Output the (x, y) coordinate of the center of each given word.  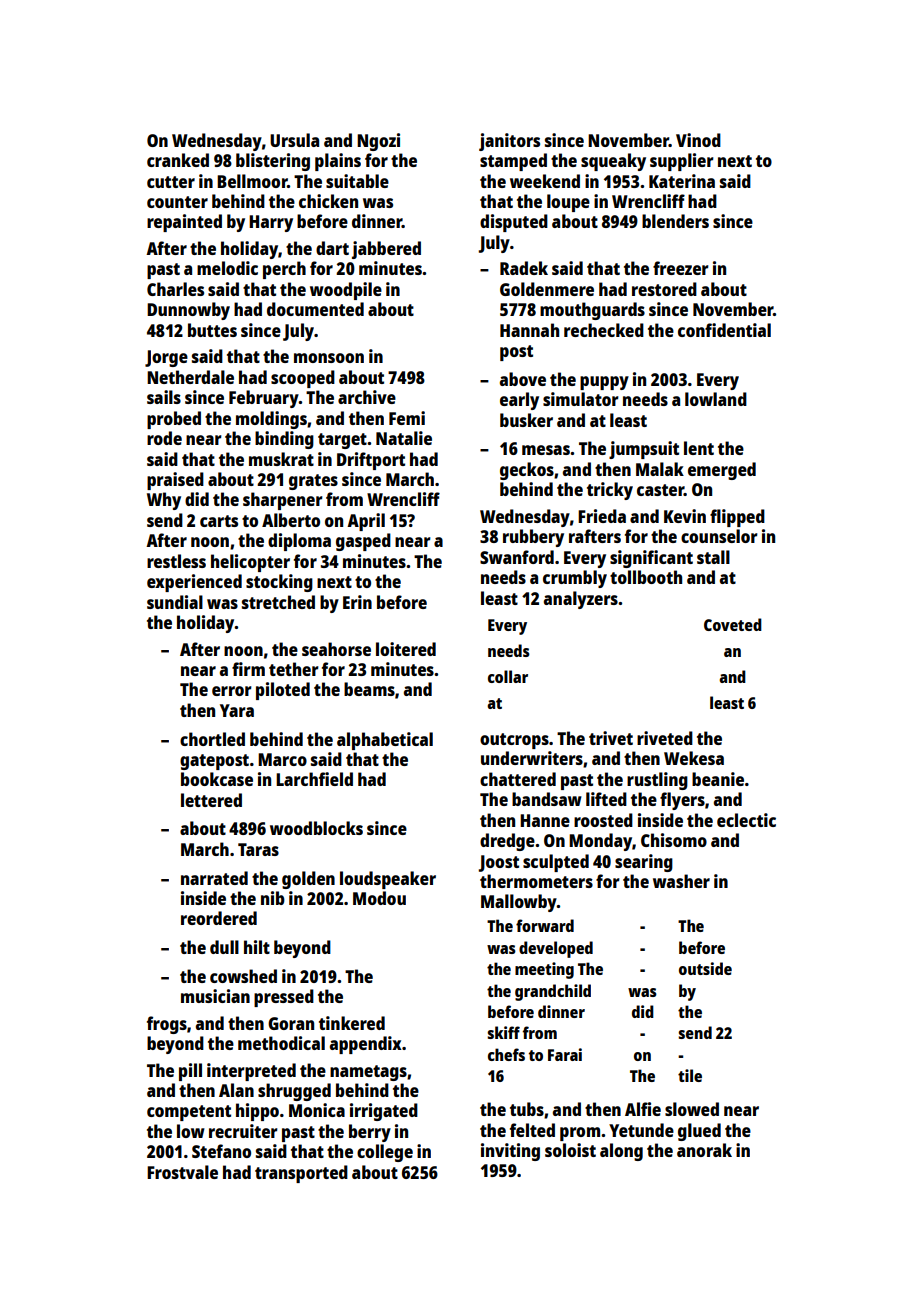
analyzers (581, 600)
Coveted (733, 624)
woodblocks (316, 828)
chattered (518, 779)
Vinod (698, 140)
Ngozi (378, 142)
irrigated (384, 1112)
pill (190, 1072)
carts (219, 521)
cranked (178, 160)
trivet (611, 738)
